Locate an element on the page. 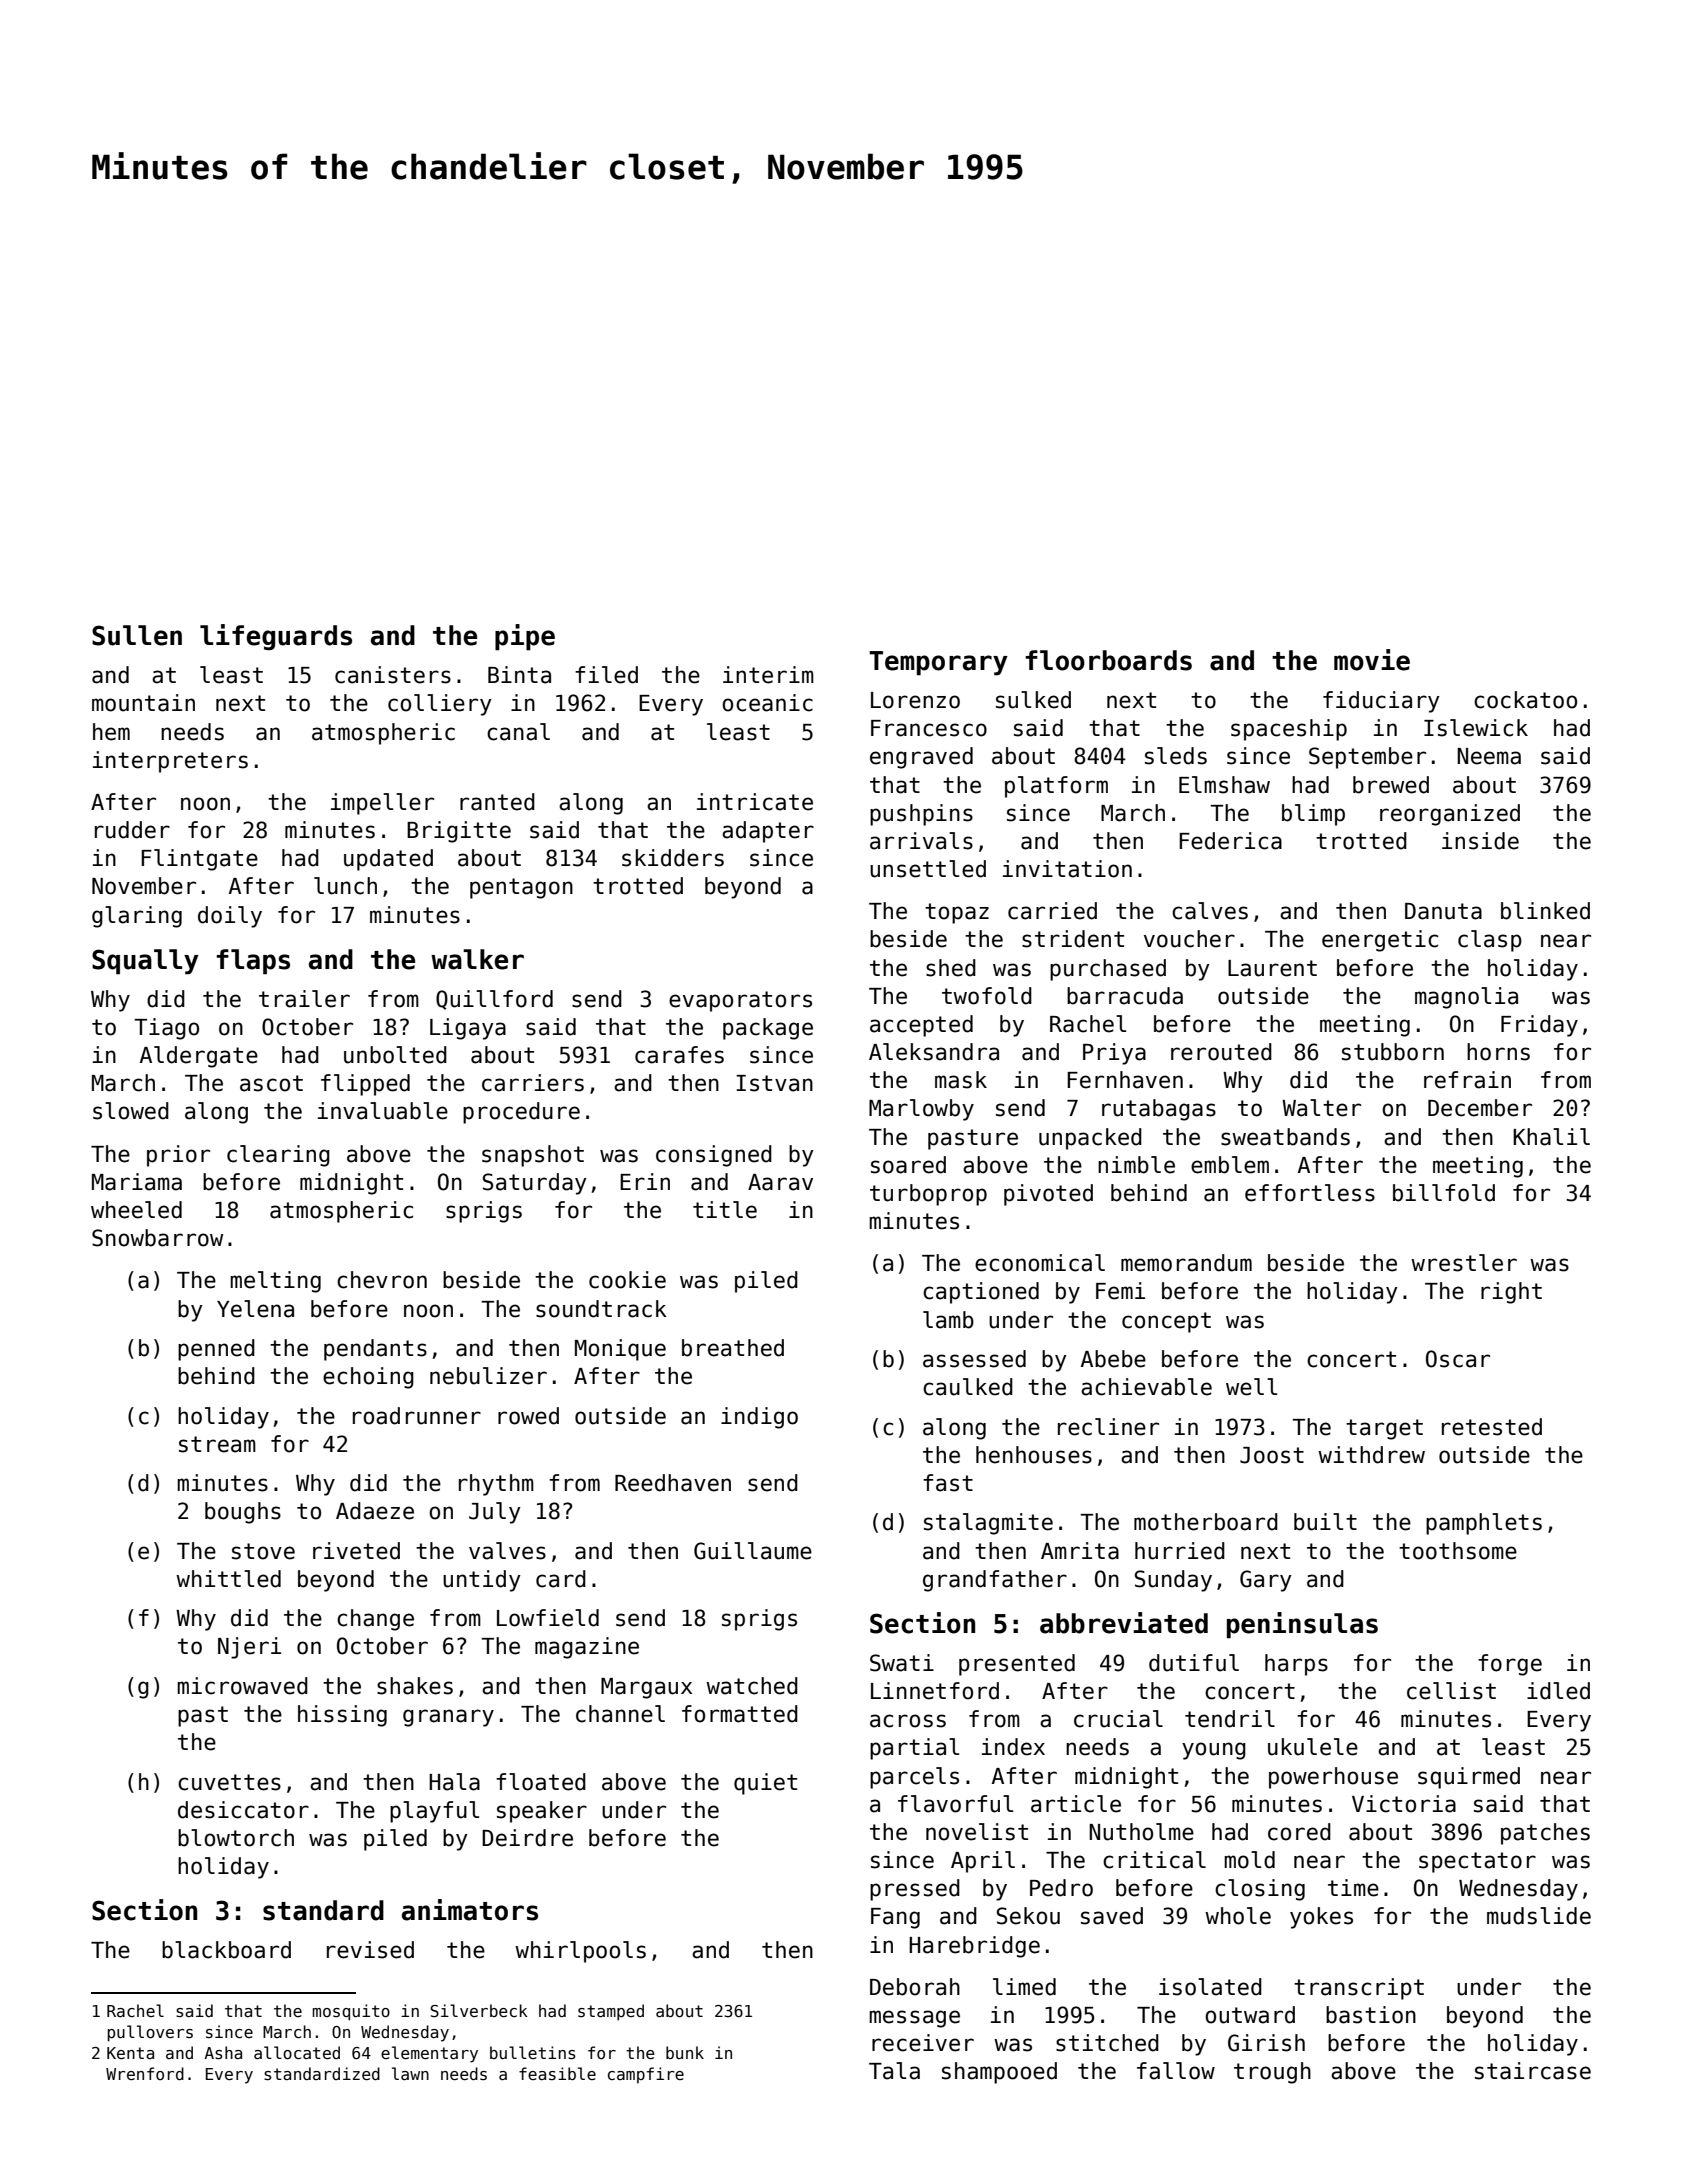 This document has width=1683, height=2178. blackboard is located at coordinates (226, 1950).
